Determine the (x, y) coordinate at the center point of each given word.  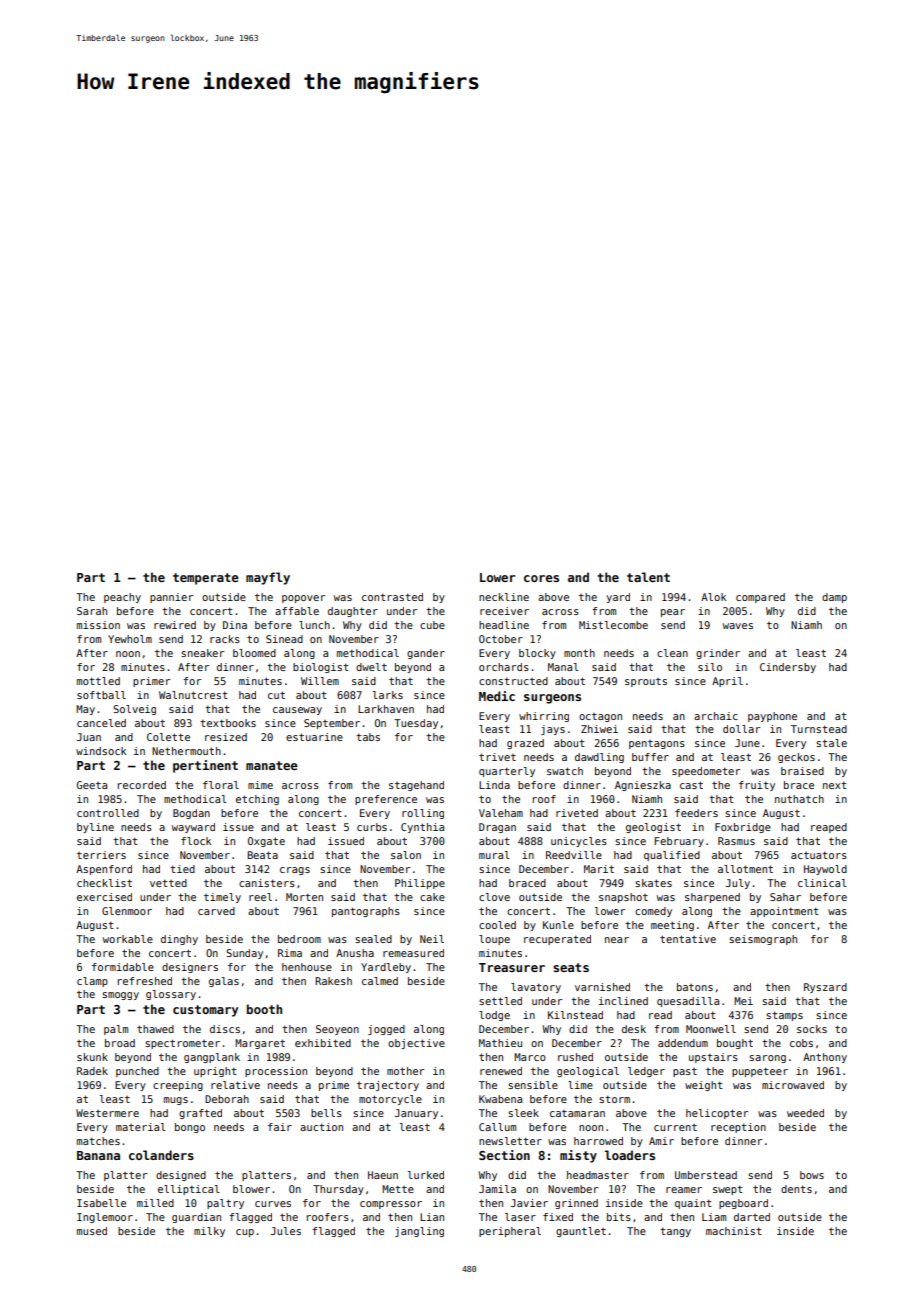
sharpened (712, 898)
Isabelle (101, 1203)
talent (648, 577)
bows (812, 1175)
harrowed (598, 1141)
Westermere (107, 1113)
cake (432, 897)
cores (541, 578)
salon (406, 855)
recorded (142, 785)
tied (182, 869)
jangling (419, 1232)
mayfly (268, 578)
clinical (822, 883)
